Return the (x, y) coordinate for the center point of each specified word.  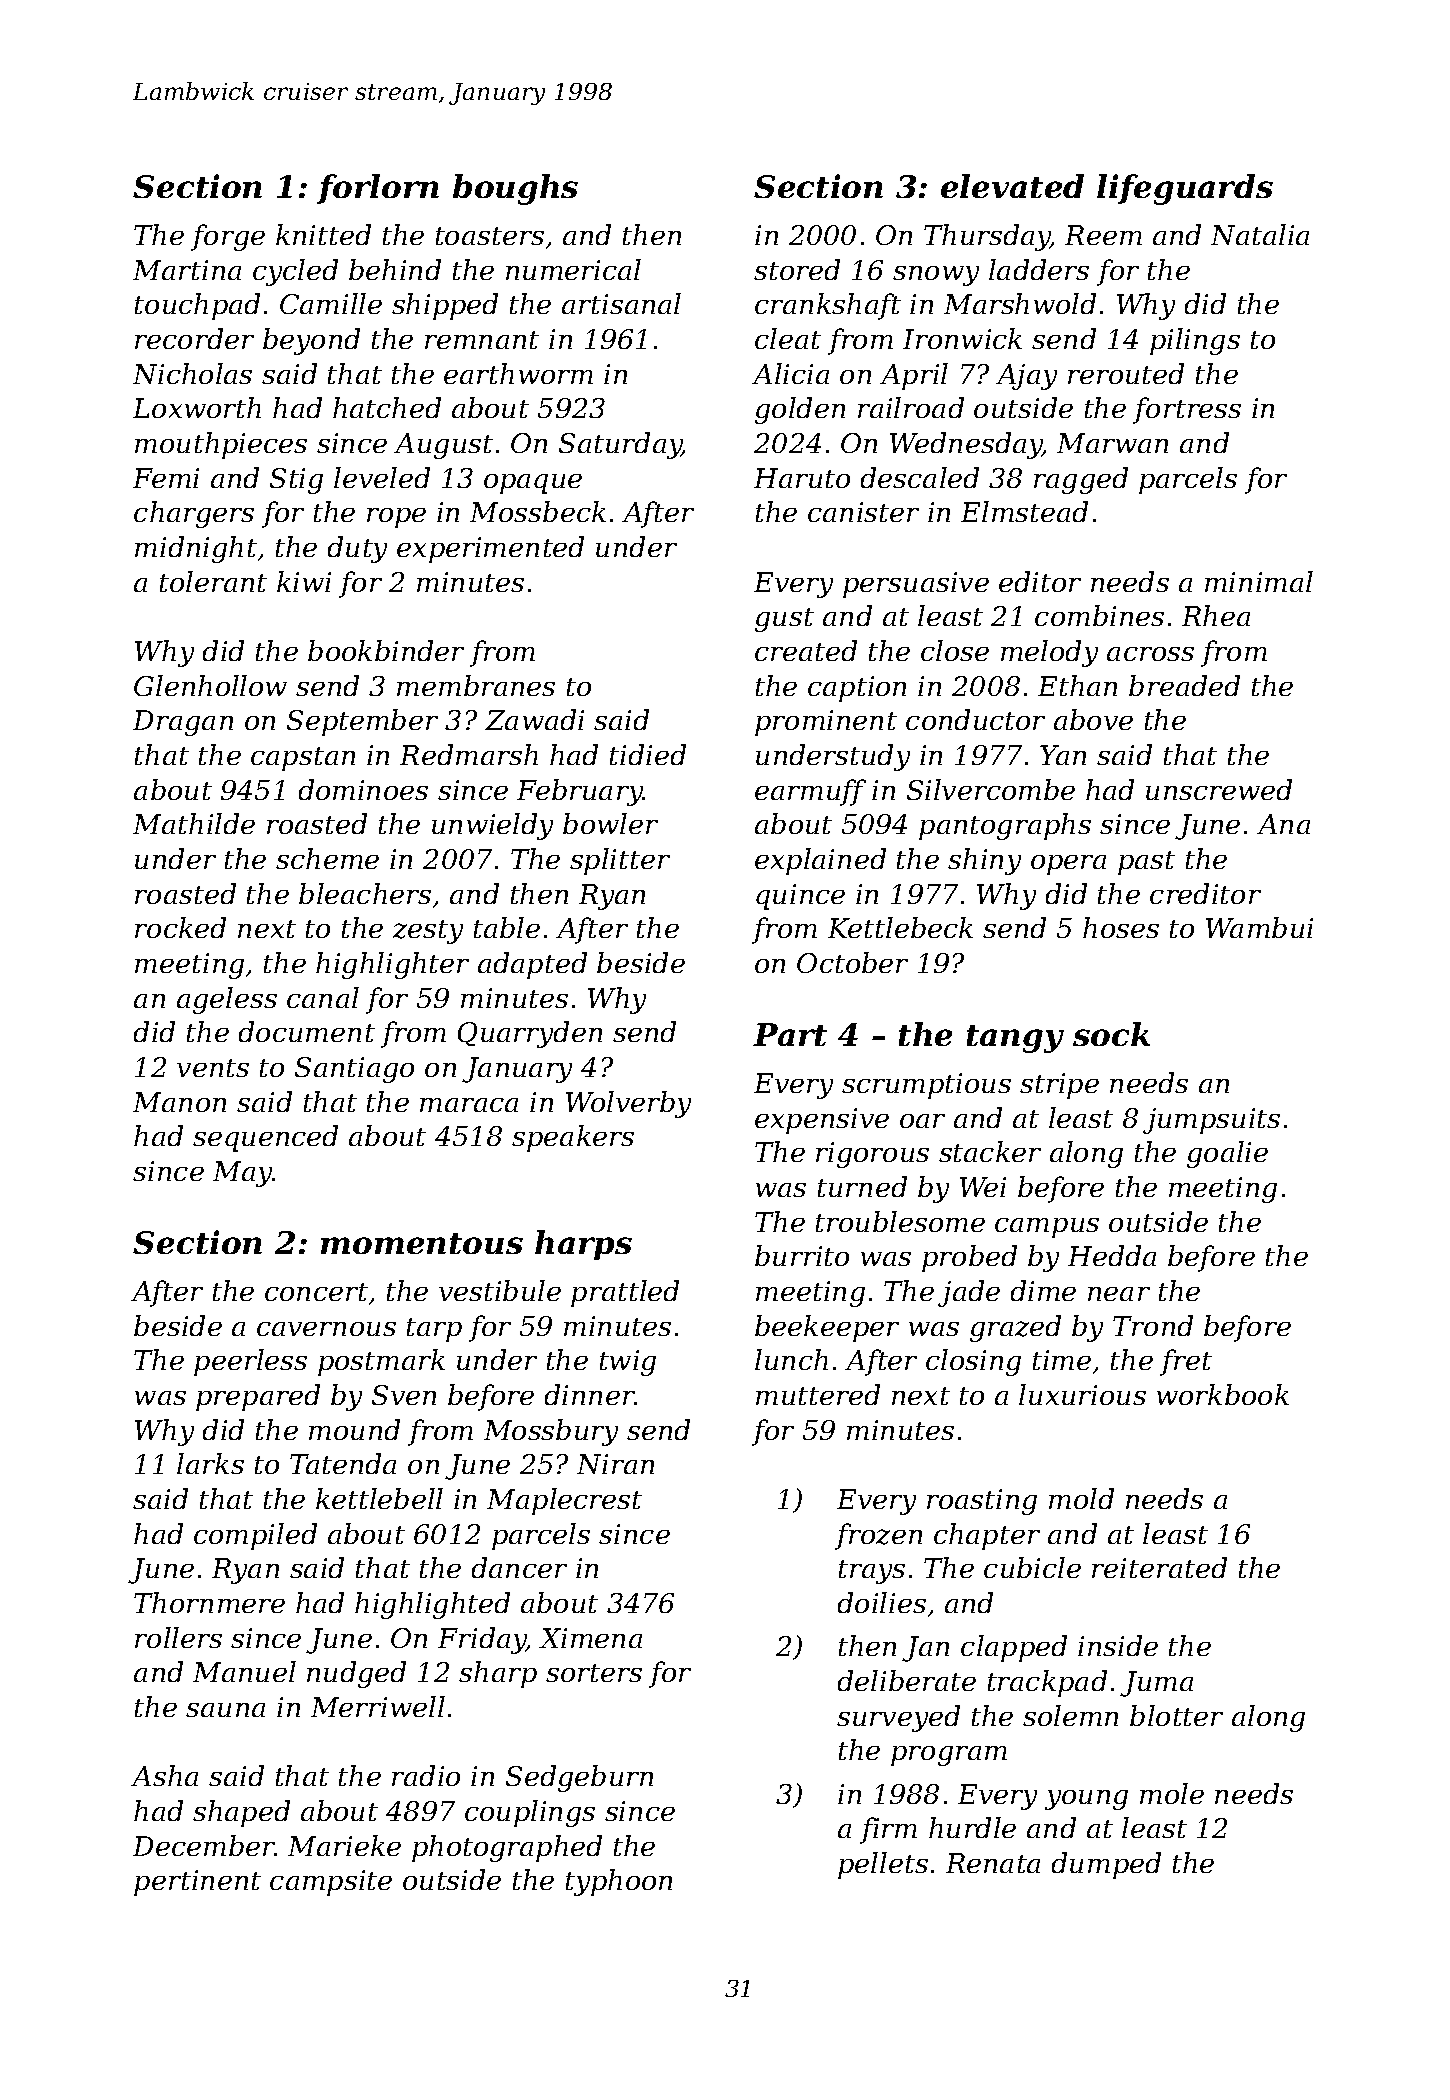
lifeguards (1185, 189)
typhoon (619, 1882)
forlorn (378, 189)
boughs (515, 189)
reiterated (1159, 1567)
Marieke (344, 1845)
